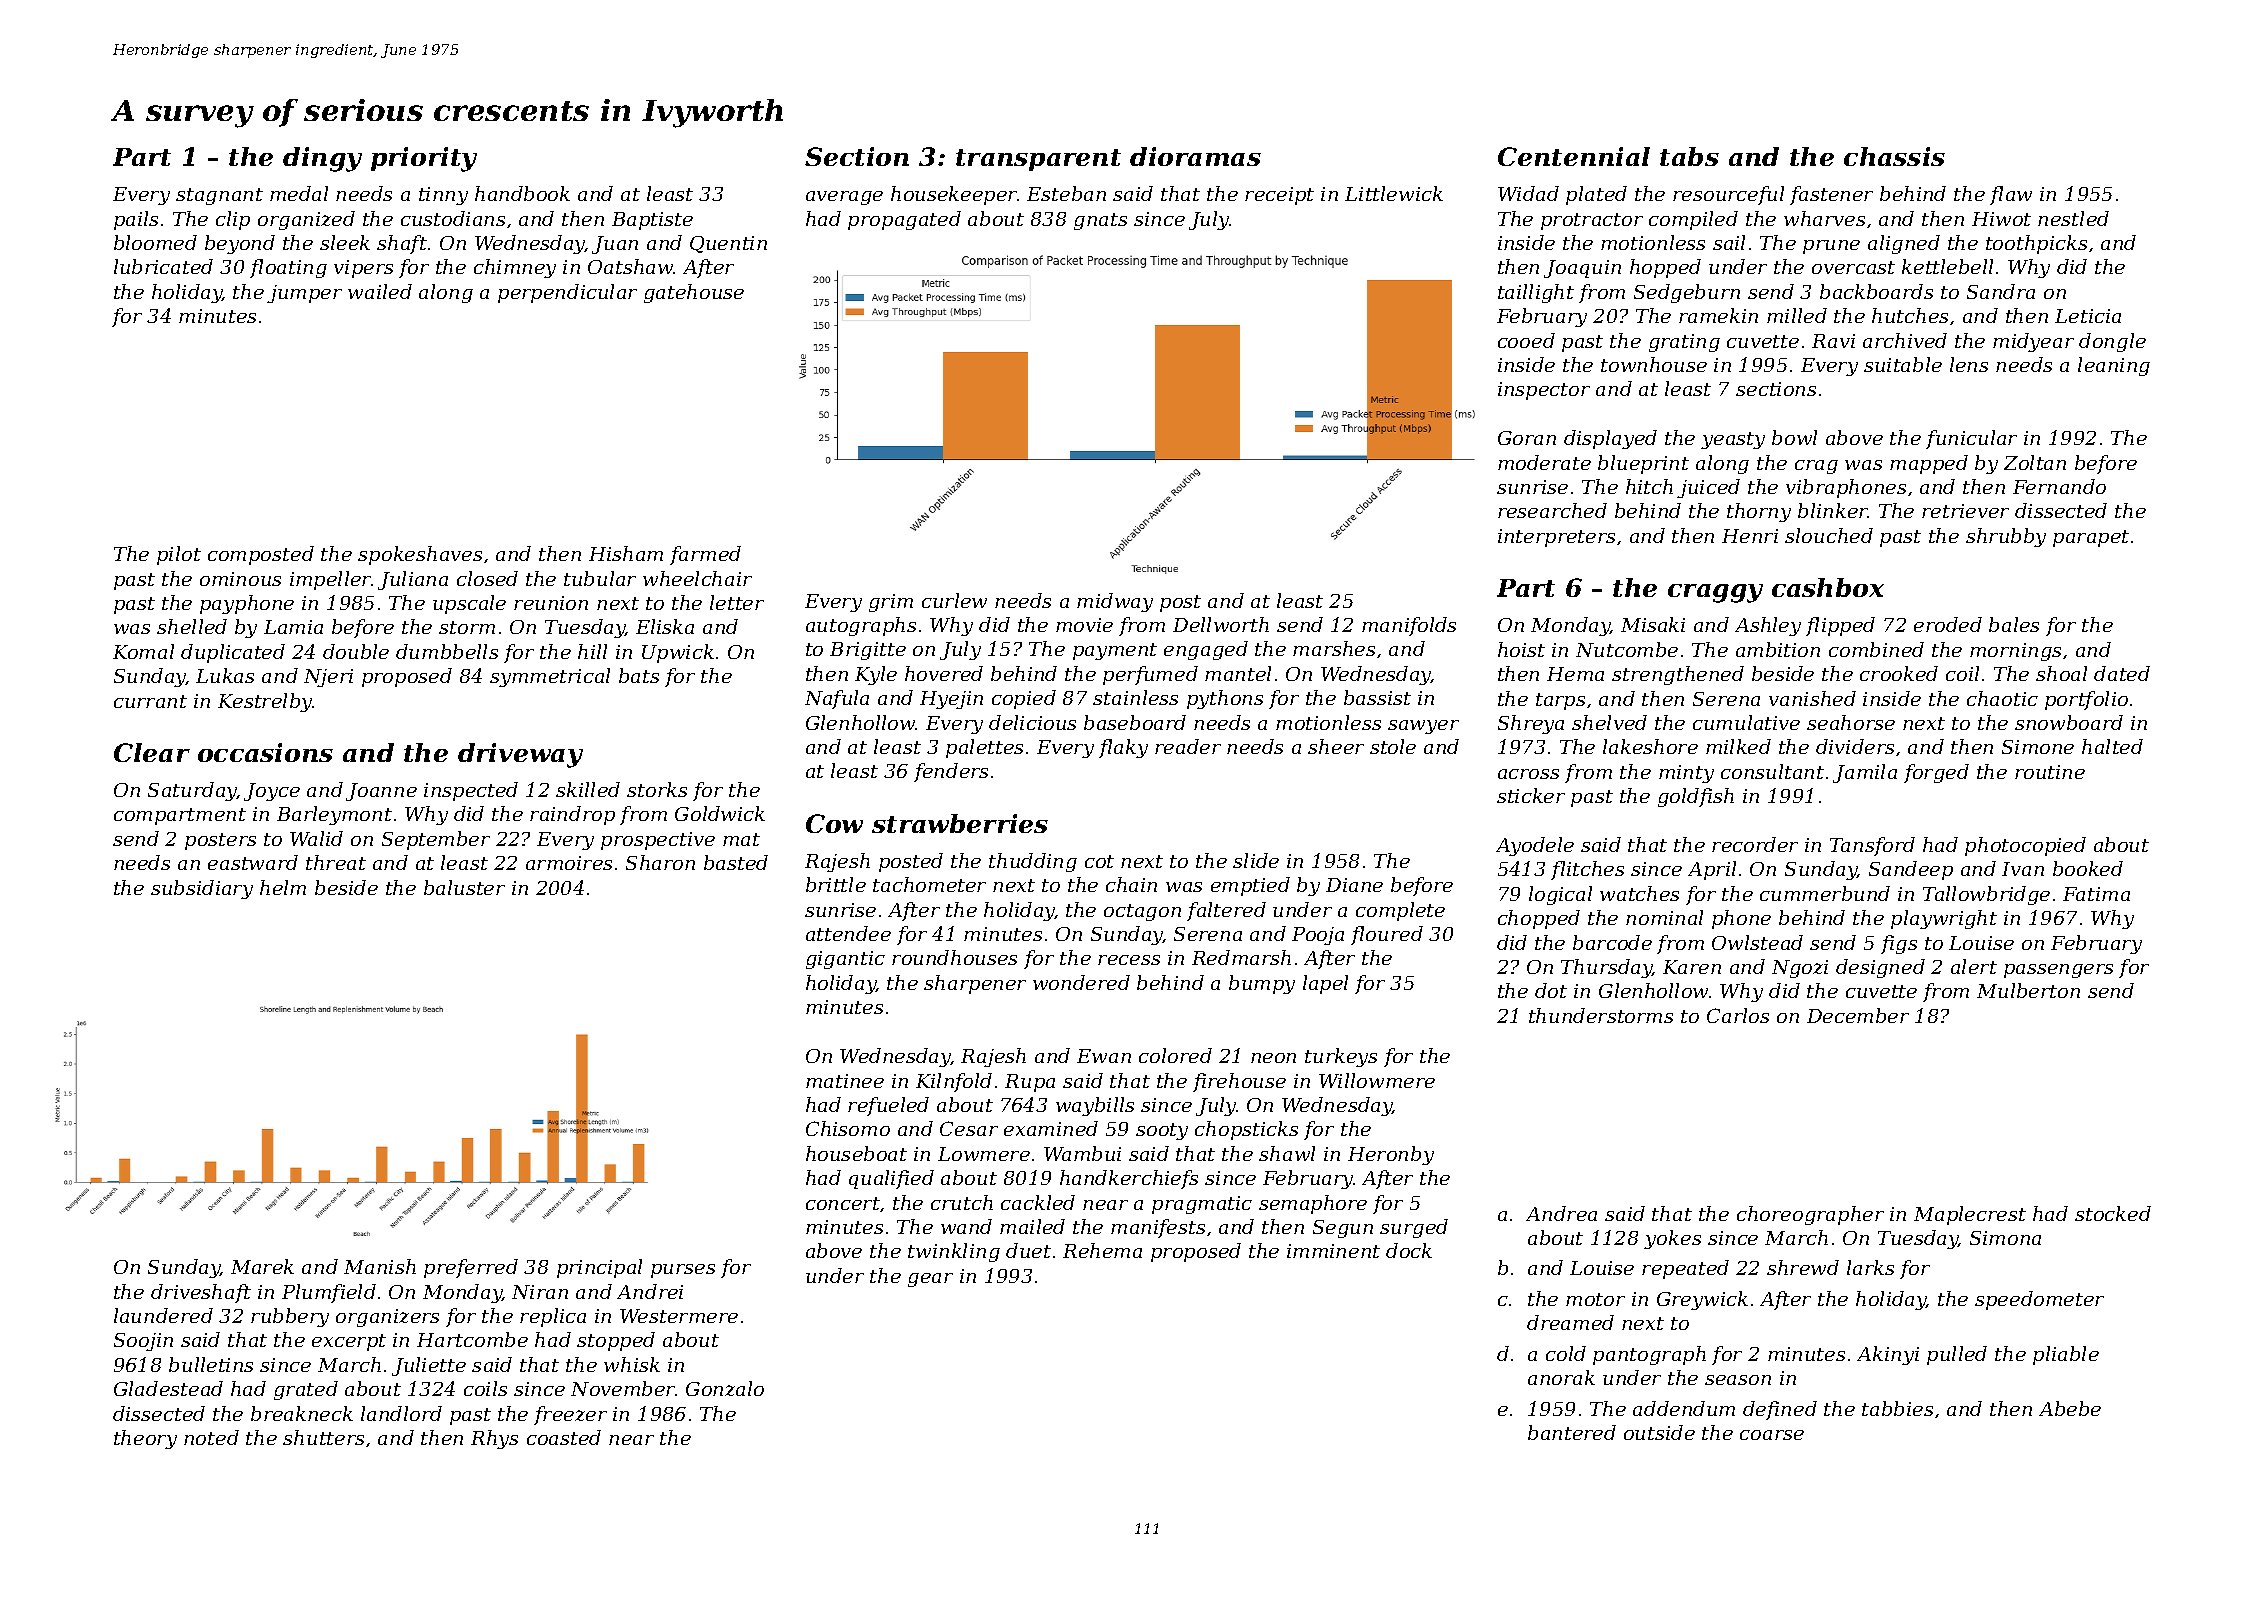  What do you see at coordinates (1195, 156) in the image?
I see `dioramas` at bounding box center [1195, 156].
